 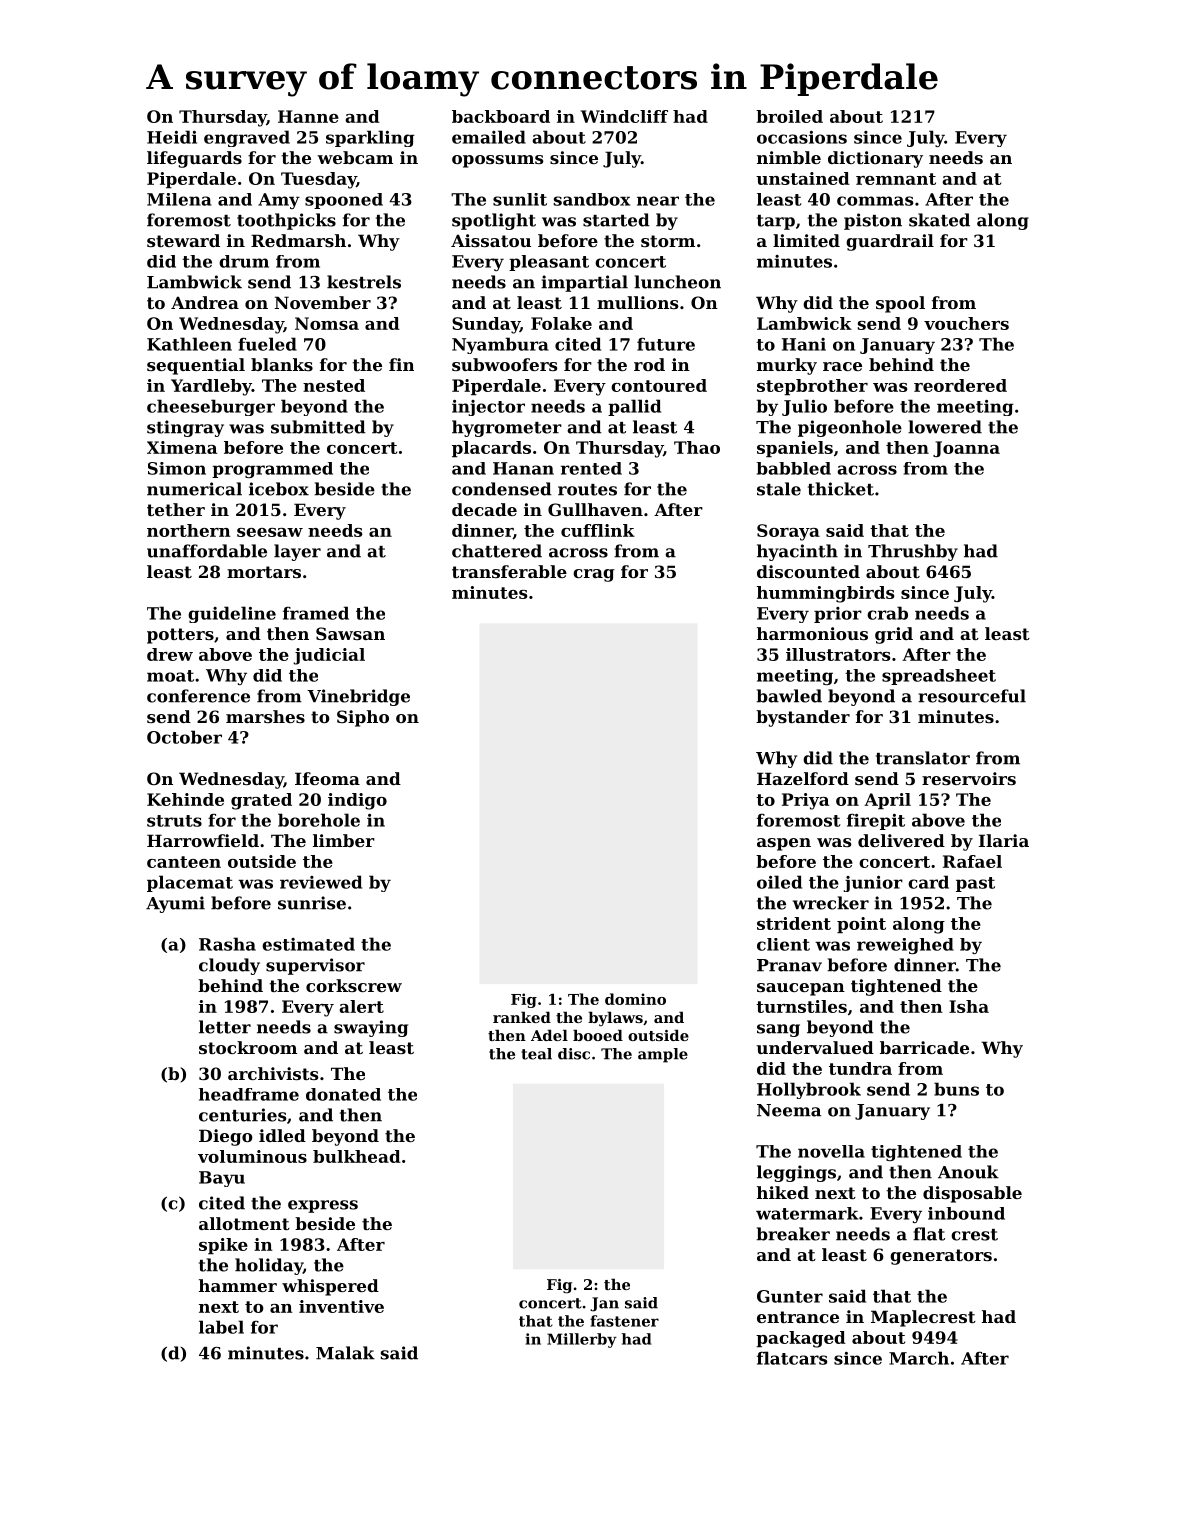 I want to click on skated, so click(x=939, y=220).
